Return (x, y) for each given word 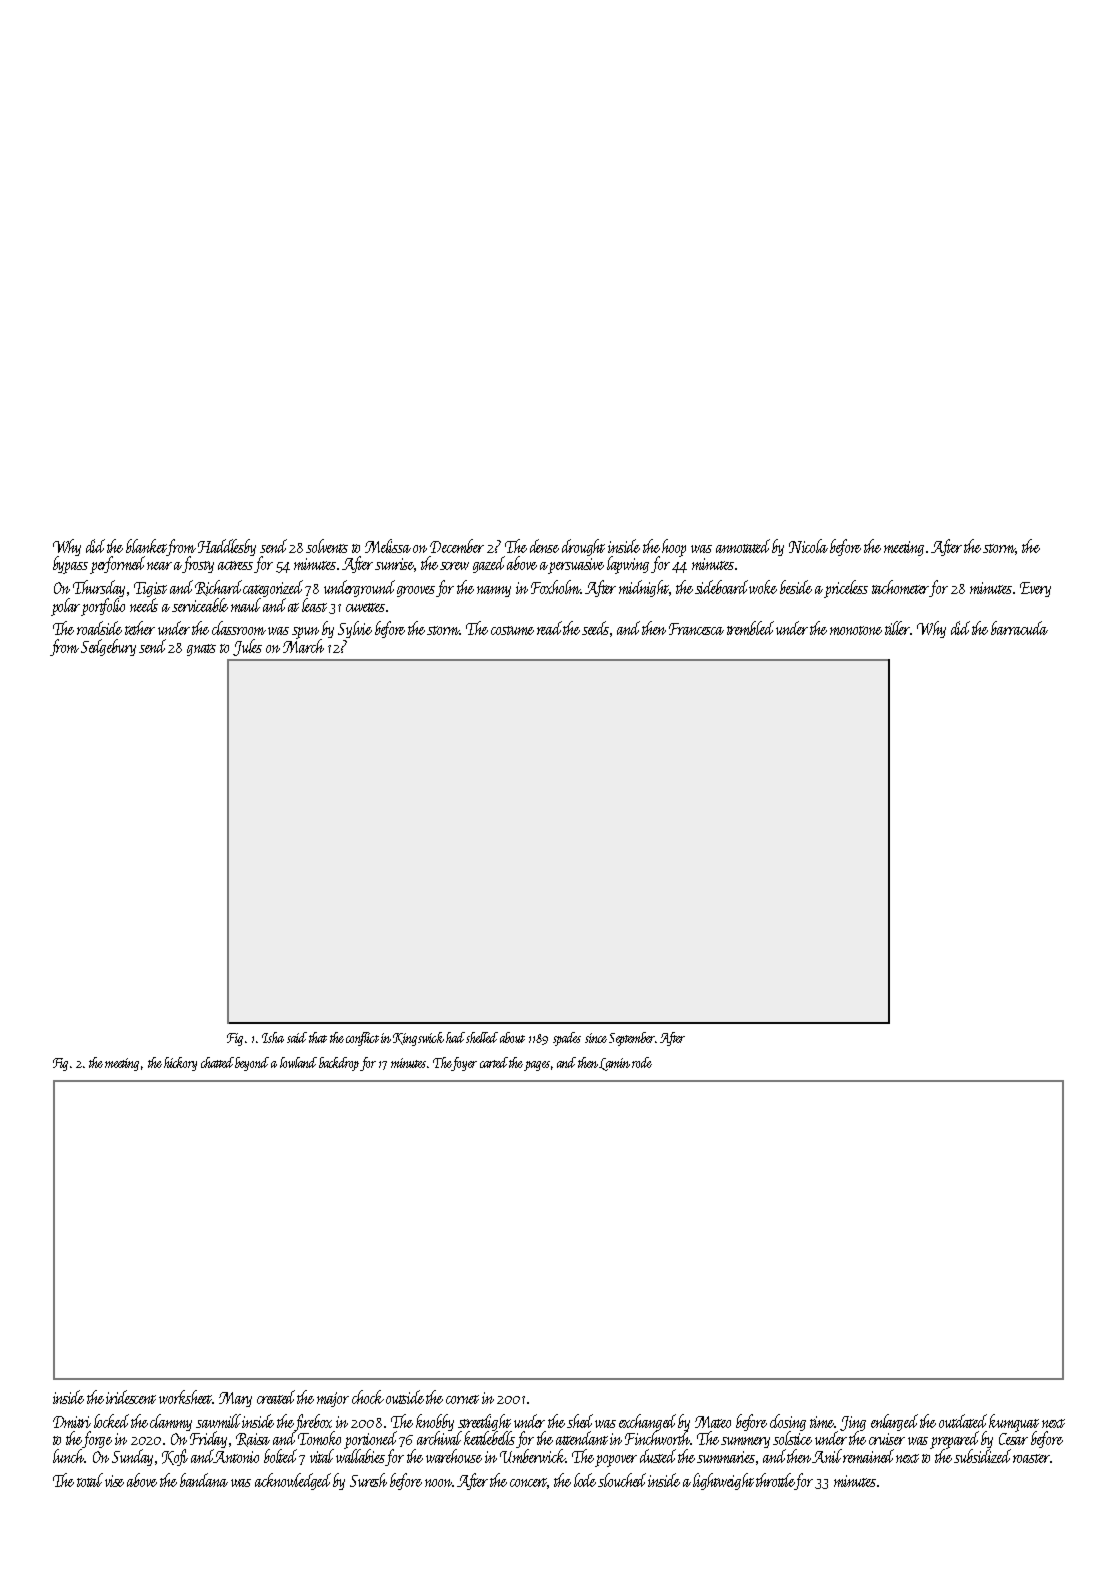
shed (580, 1421)
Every (1035, 589)
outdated (963, 1421)
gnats (201, 650)
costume (512, 630)
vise (114, 1481)
